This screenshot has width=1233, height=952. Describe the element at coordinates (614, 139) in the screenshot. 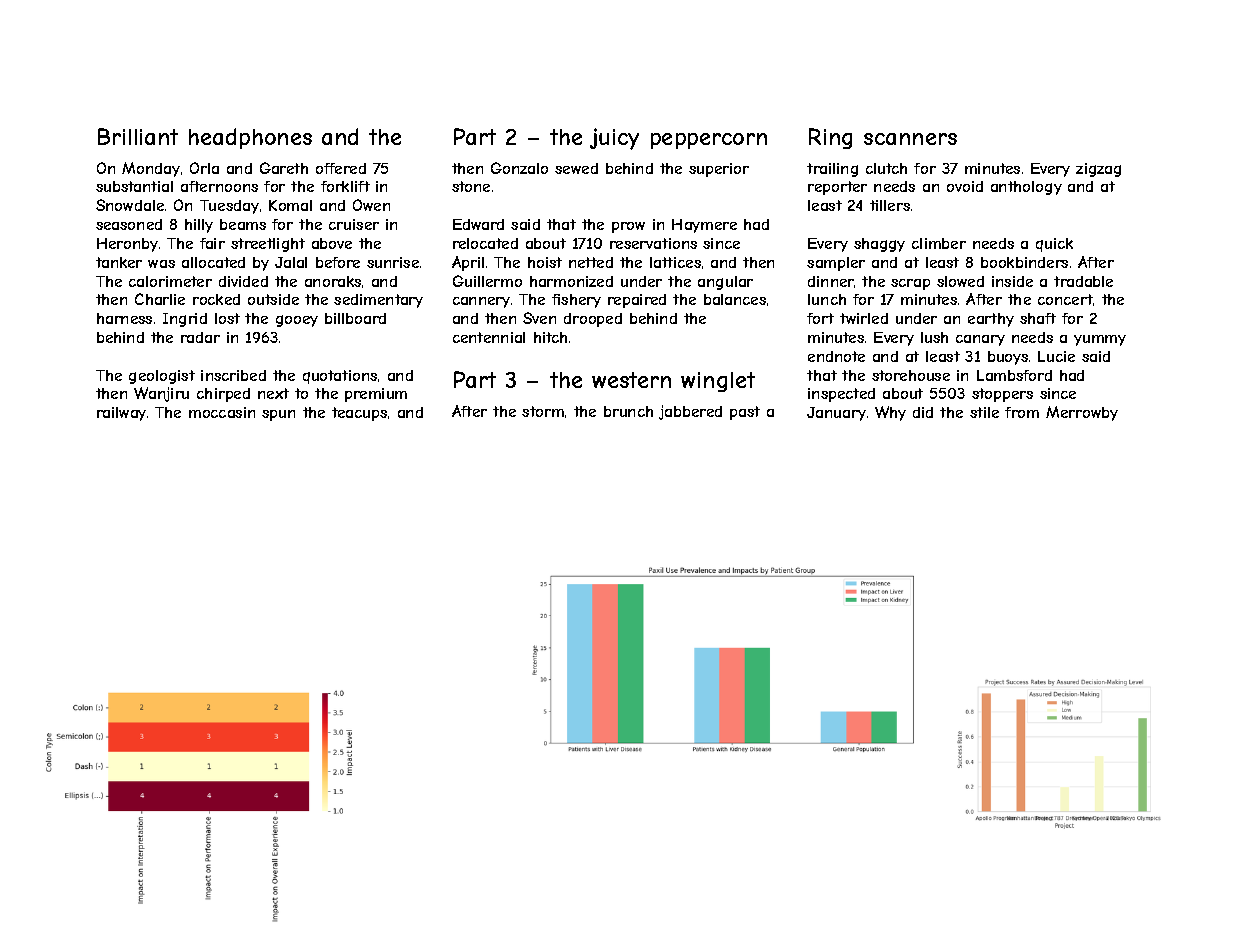

I see `juicy` at that location.
